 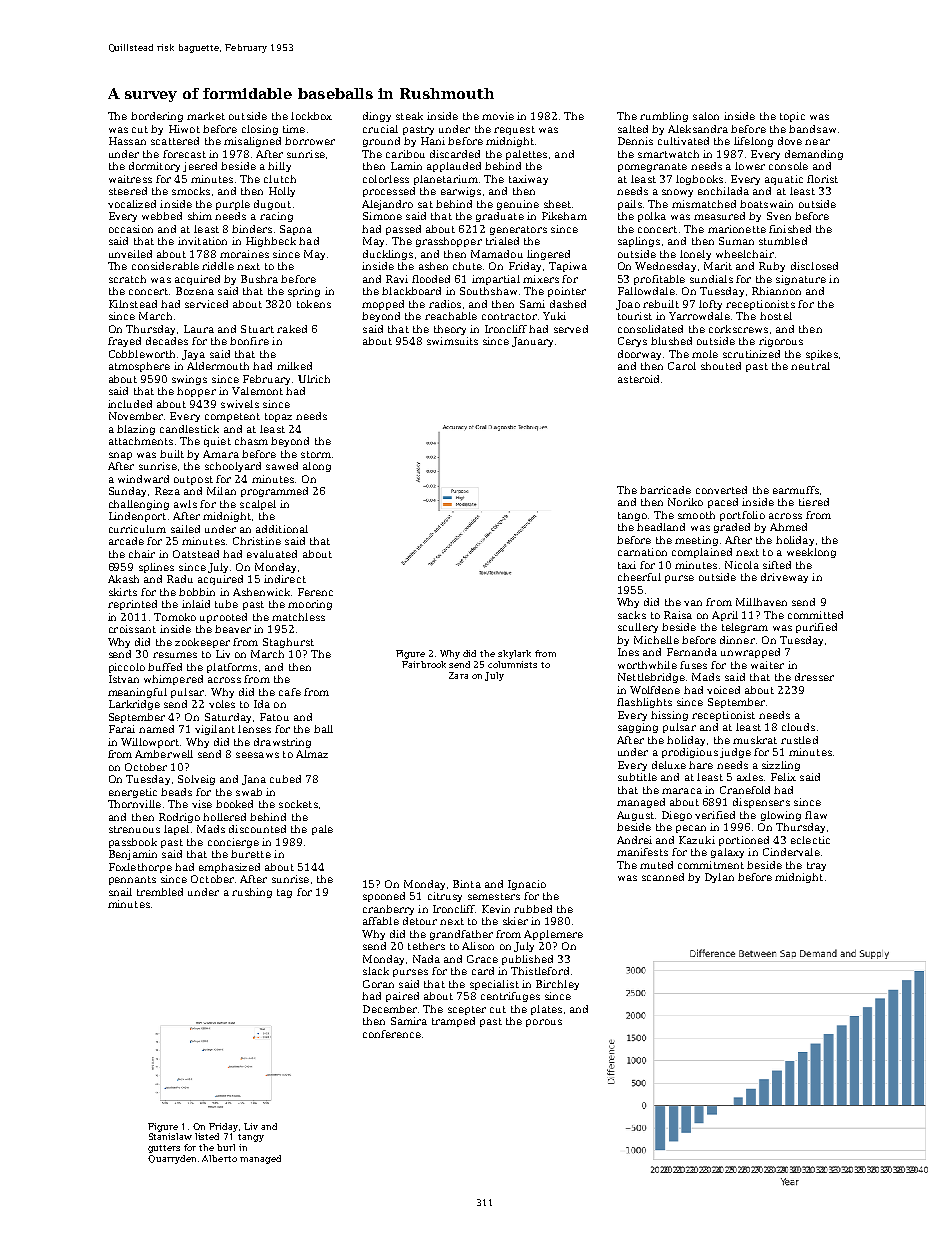 What do you see at coordinates (251, 1138) in the screenshot?
I see `tangy` at bounding box center [251, 1138].
